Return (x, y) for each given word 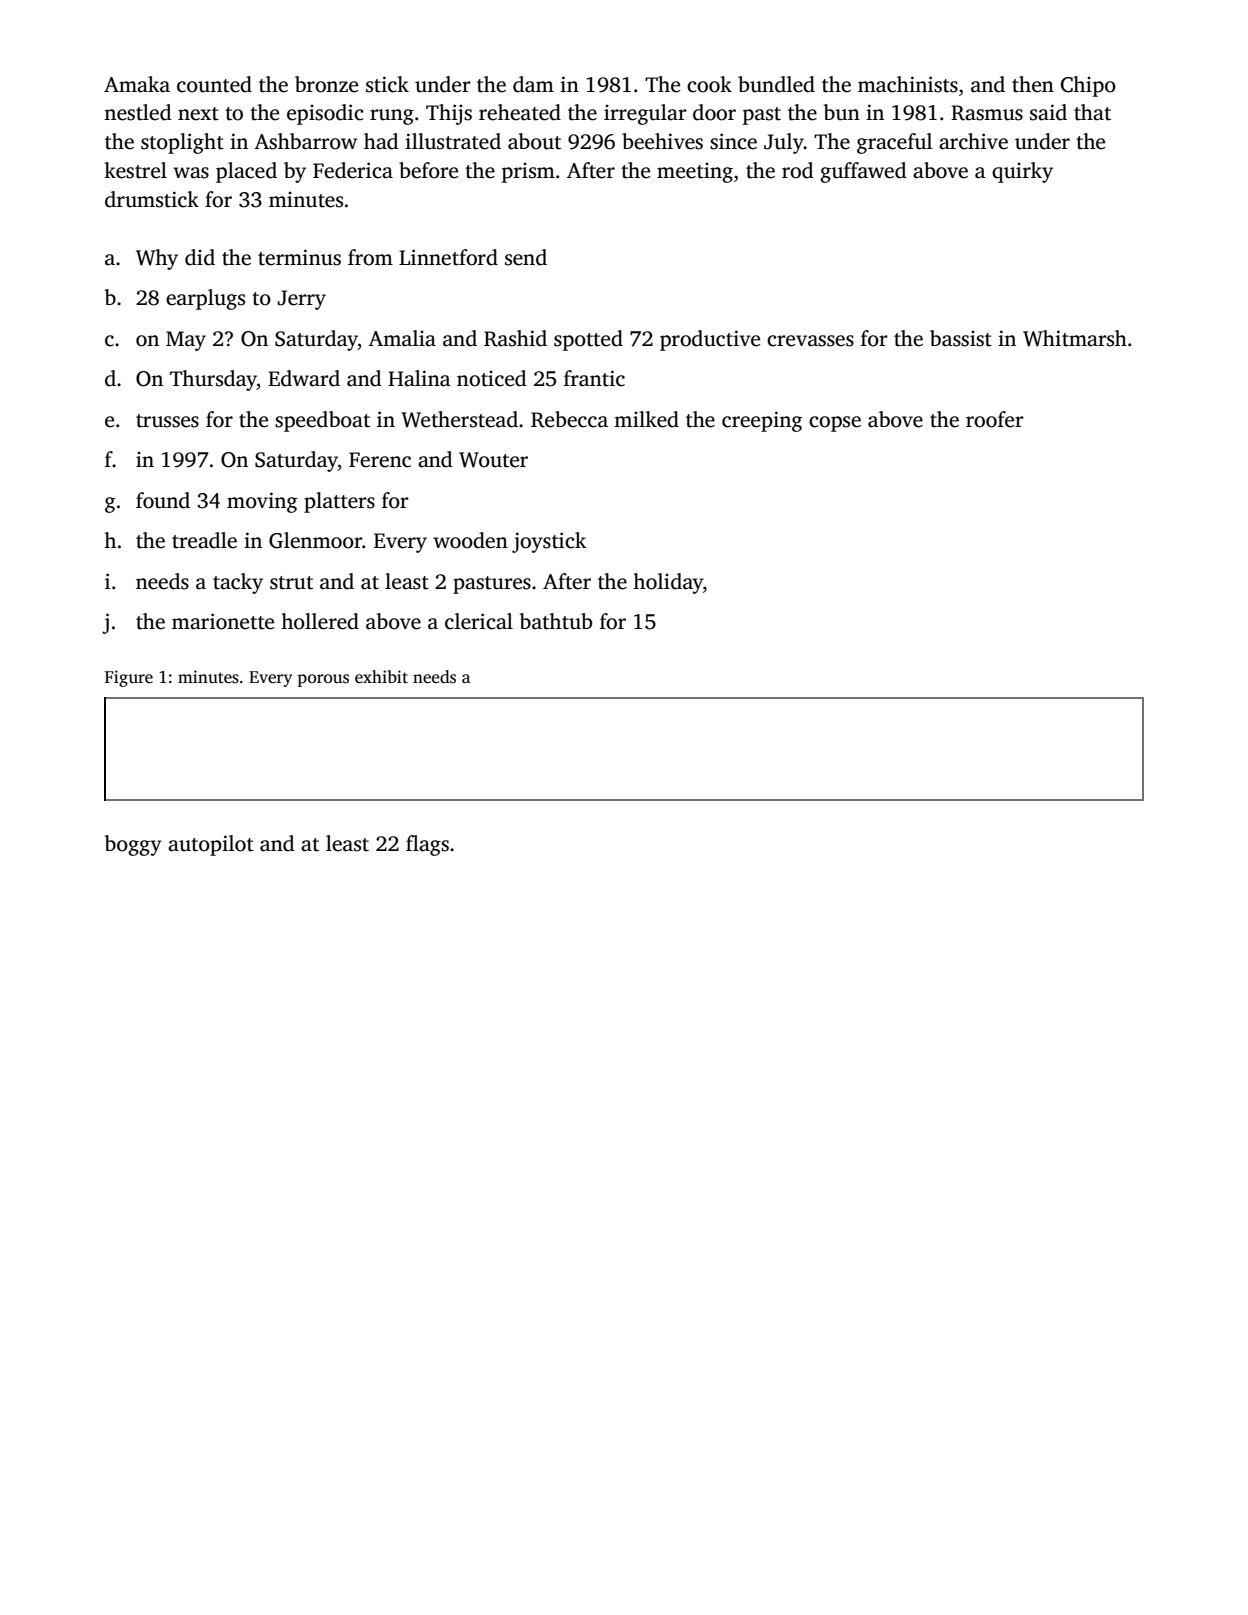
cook (709, 84)
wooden (470, 540)
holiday (668, 583)
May (186, 341)
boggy (133, 845)
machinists (908, 84)
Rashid (515, 338)
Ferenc (380, 460)
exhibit (381, 677)
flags (427, 845)
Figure (129, 678)
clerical (479, 621)
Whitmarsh (1075, 338)
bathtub (555, 621)
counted (214, 84)
